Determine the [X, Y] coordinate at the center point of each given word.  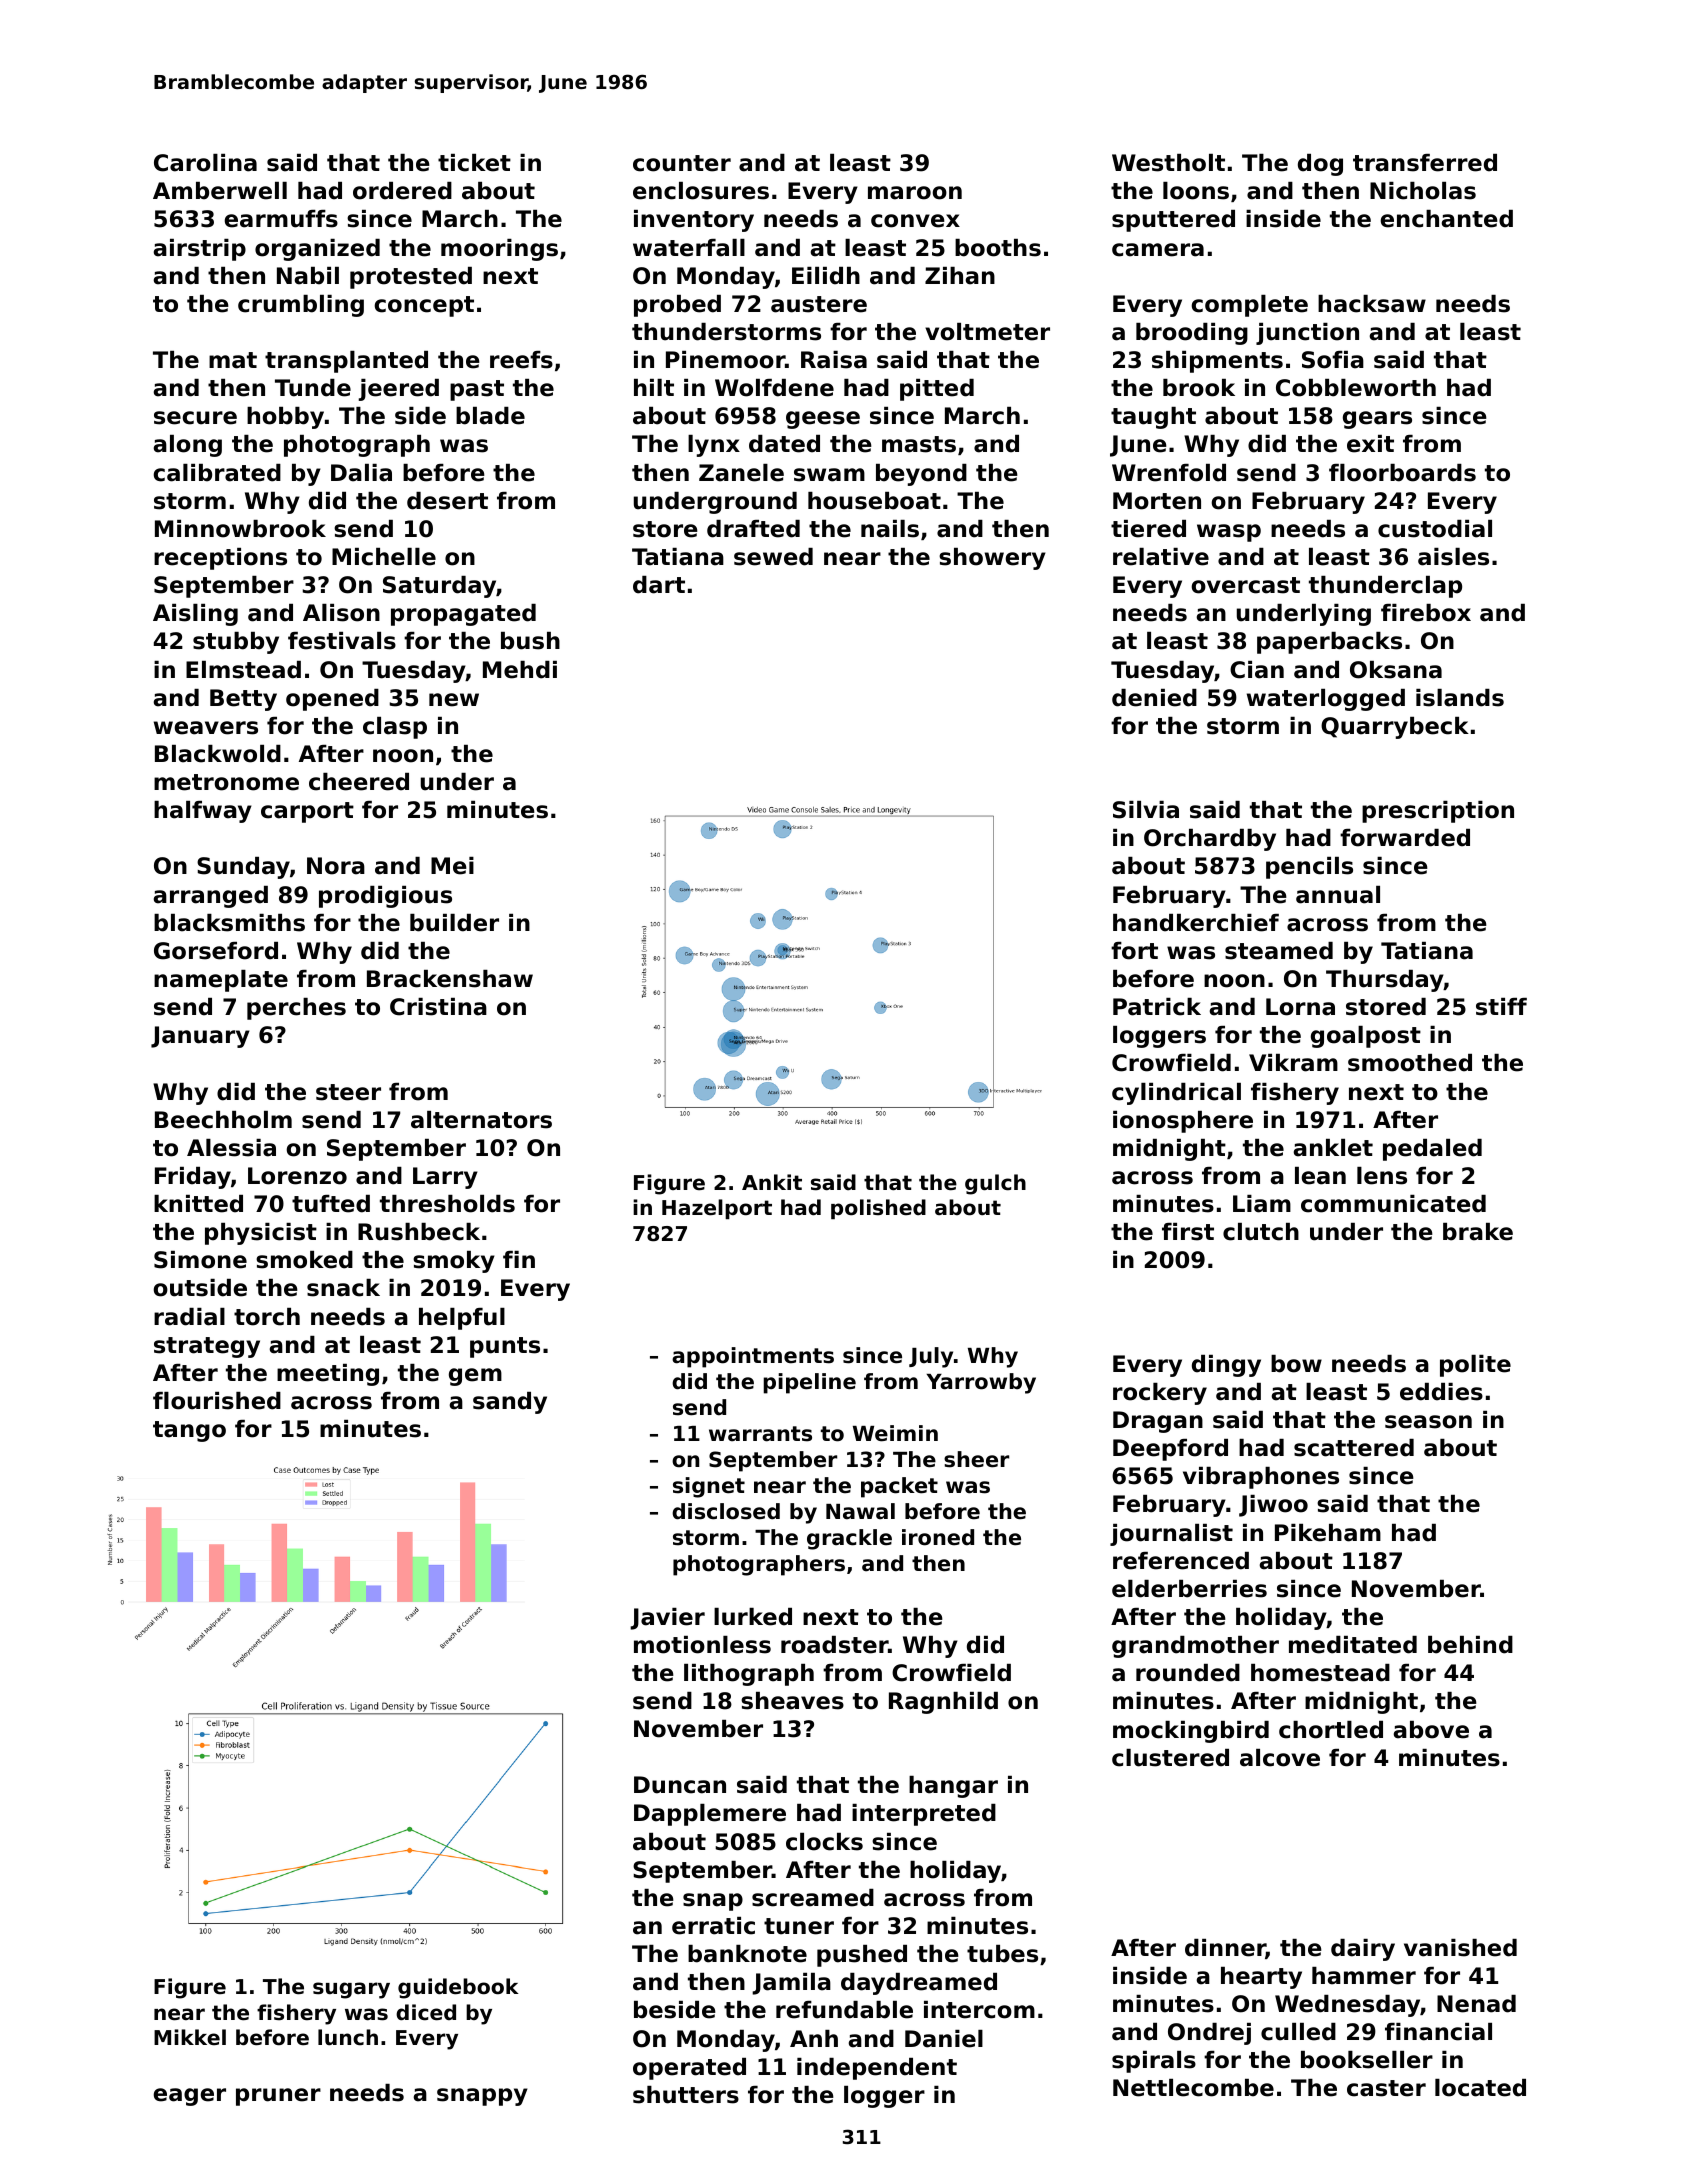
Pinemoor [725, 360]
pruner [278, 2097]
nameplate [221, 981]
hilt [654, 387]
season [1428, 1422]
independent [877, 2069]
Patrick [1157, 1007]
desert [447, 501]
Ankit [772, 1182]
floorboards [1402, 473]
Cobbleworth [1356, 388]
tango [189, 1431]
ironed [938, 1537]
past [477, 390]
